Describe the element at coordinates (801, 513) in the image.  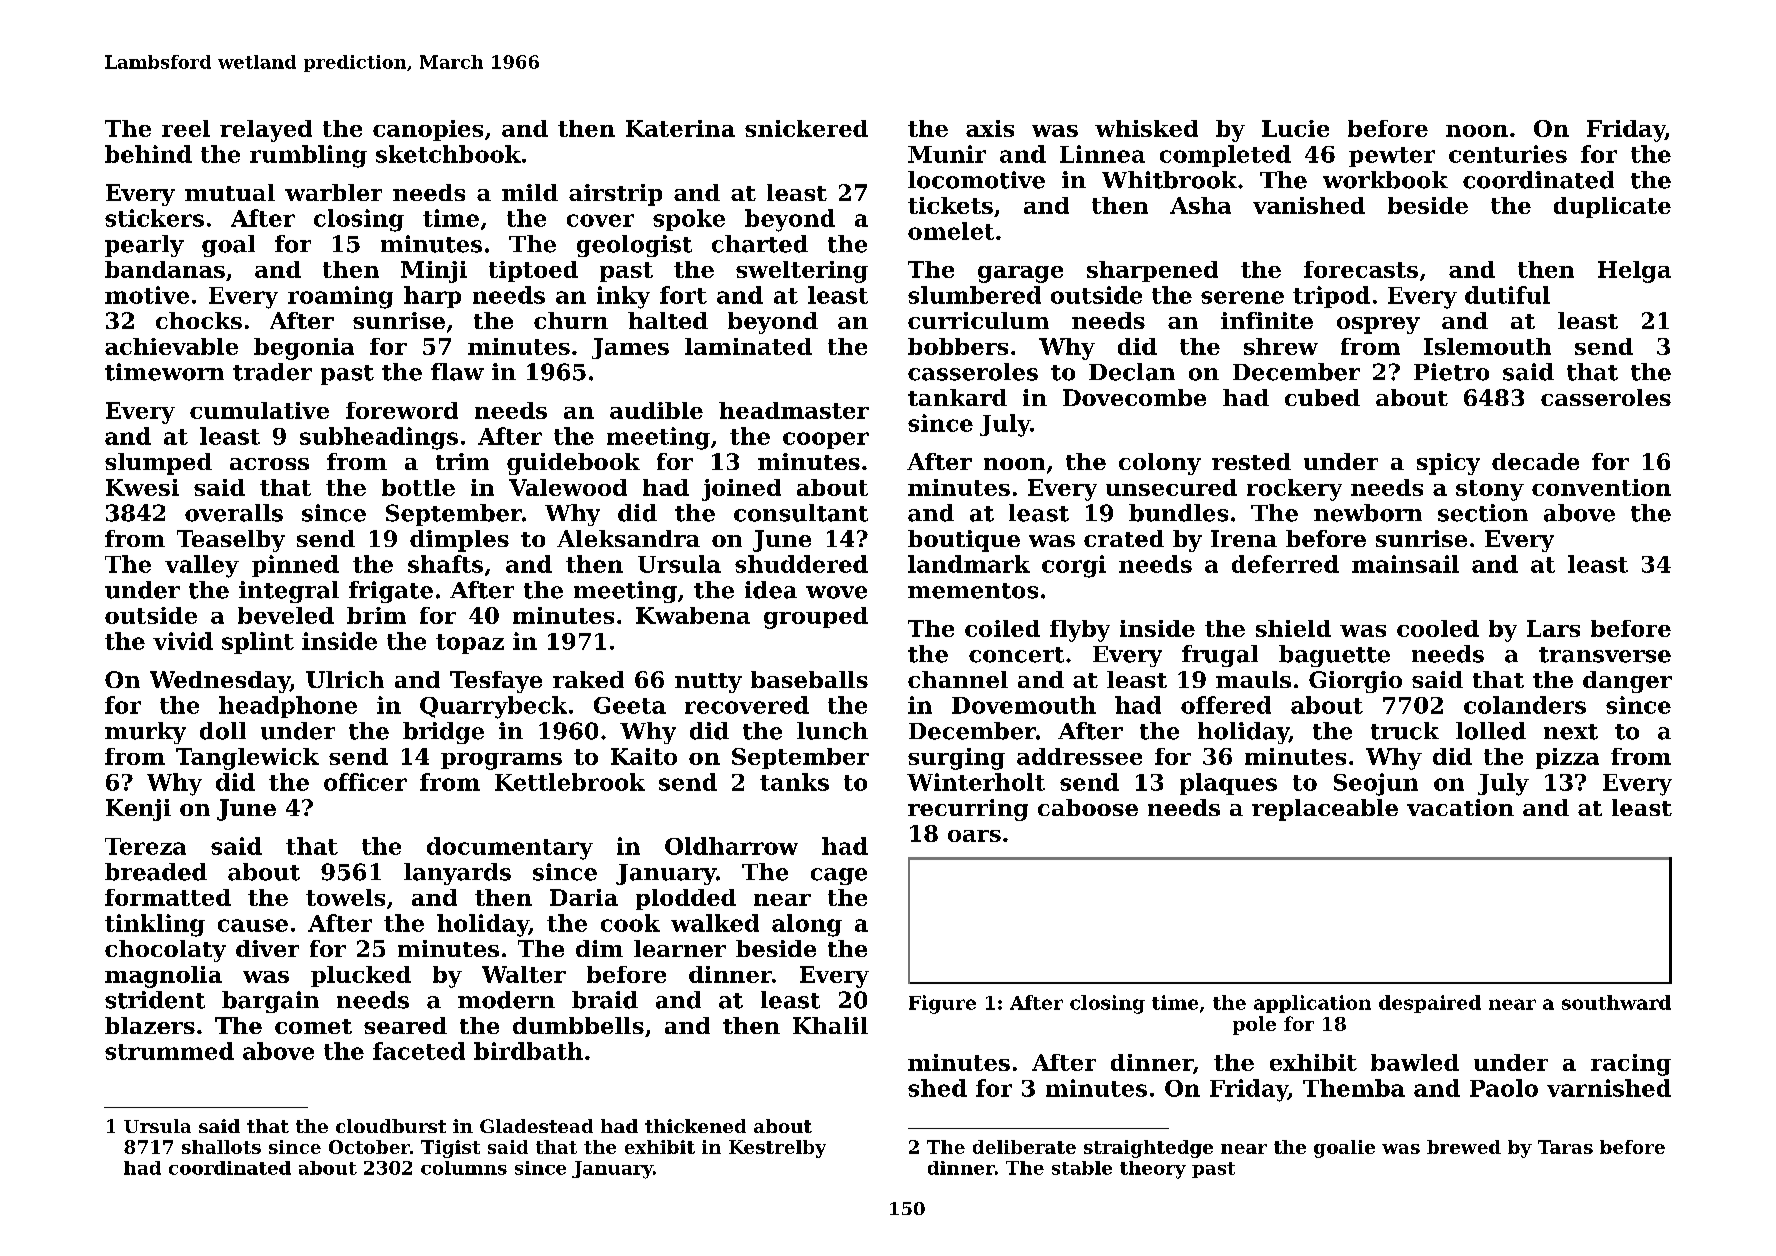
I see `consultant` at that location.
